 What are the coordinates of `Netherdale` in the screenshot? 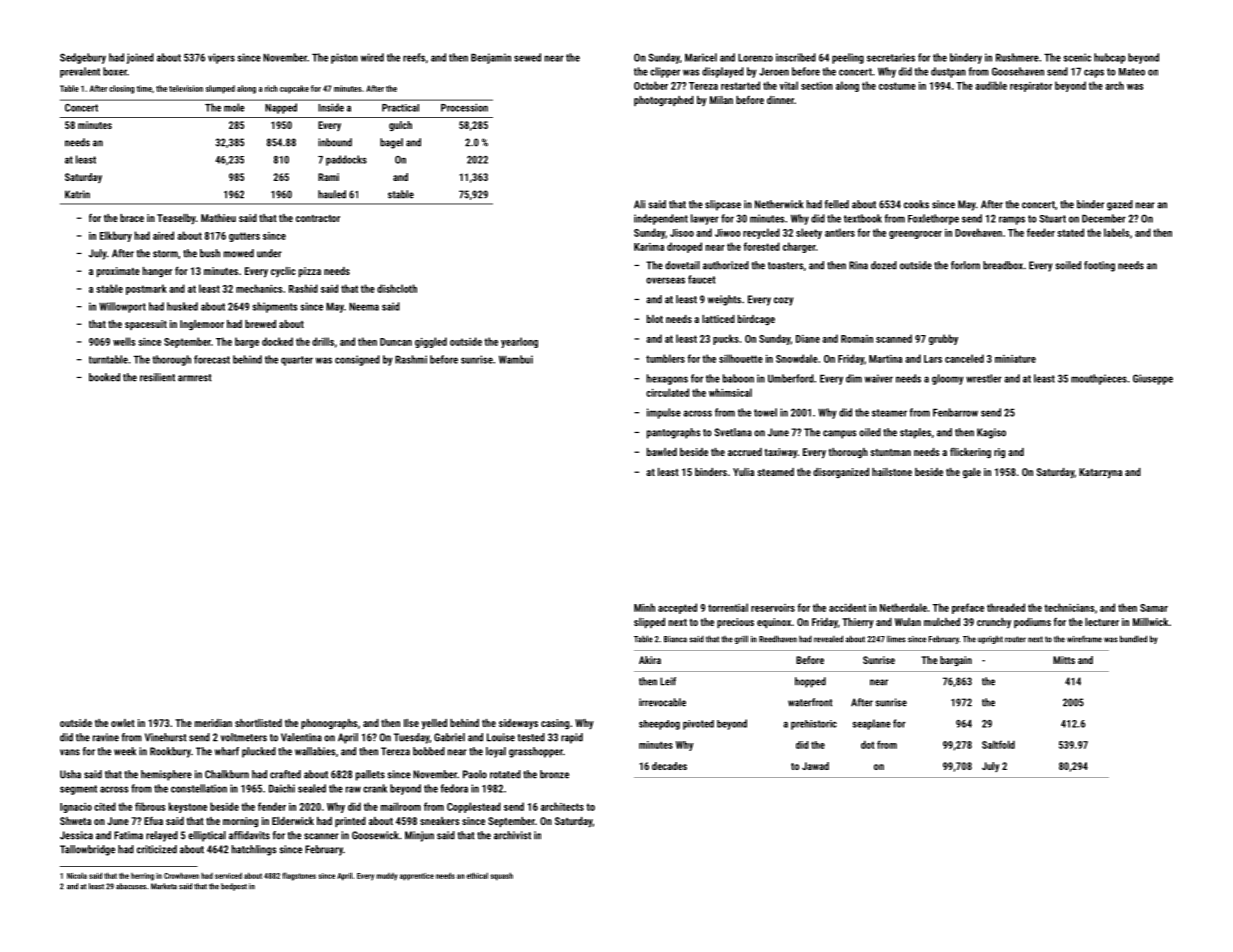 It's located at (903, 607).
